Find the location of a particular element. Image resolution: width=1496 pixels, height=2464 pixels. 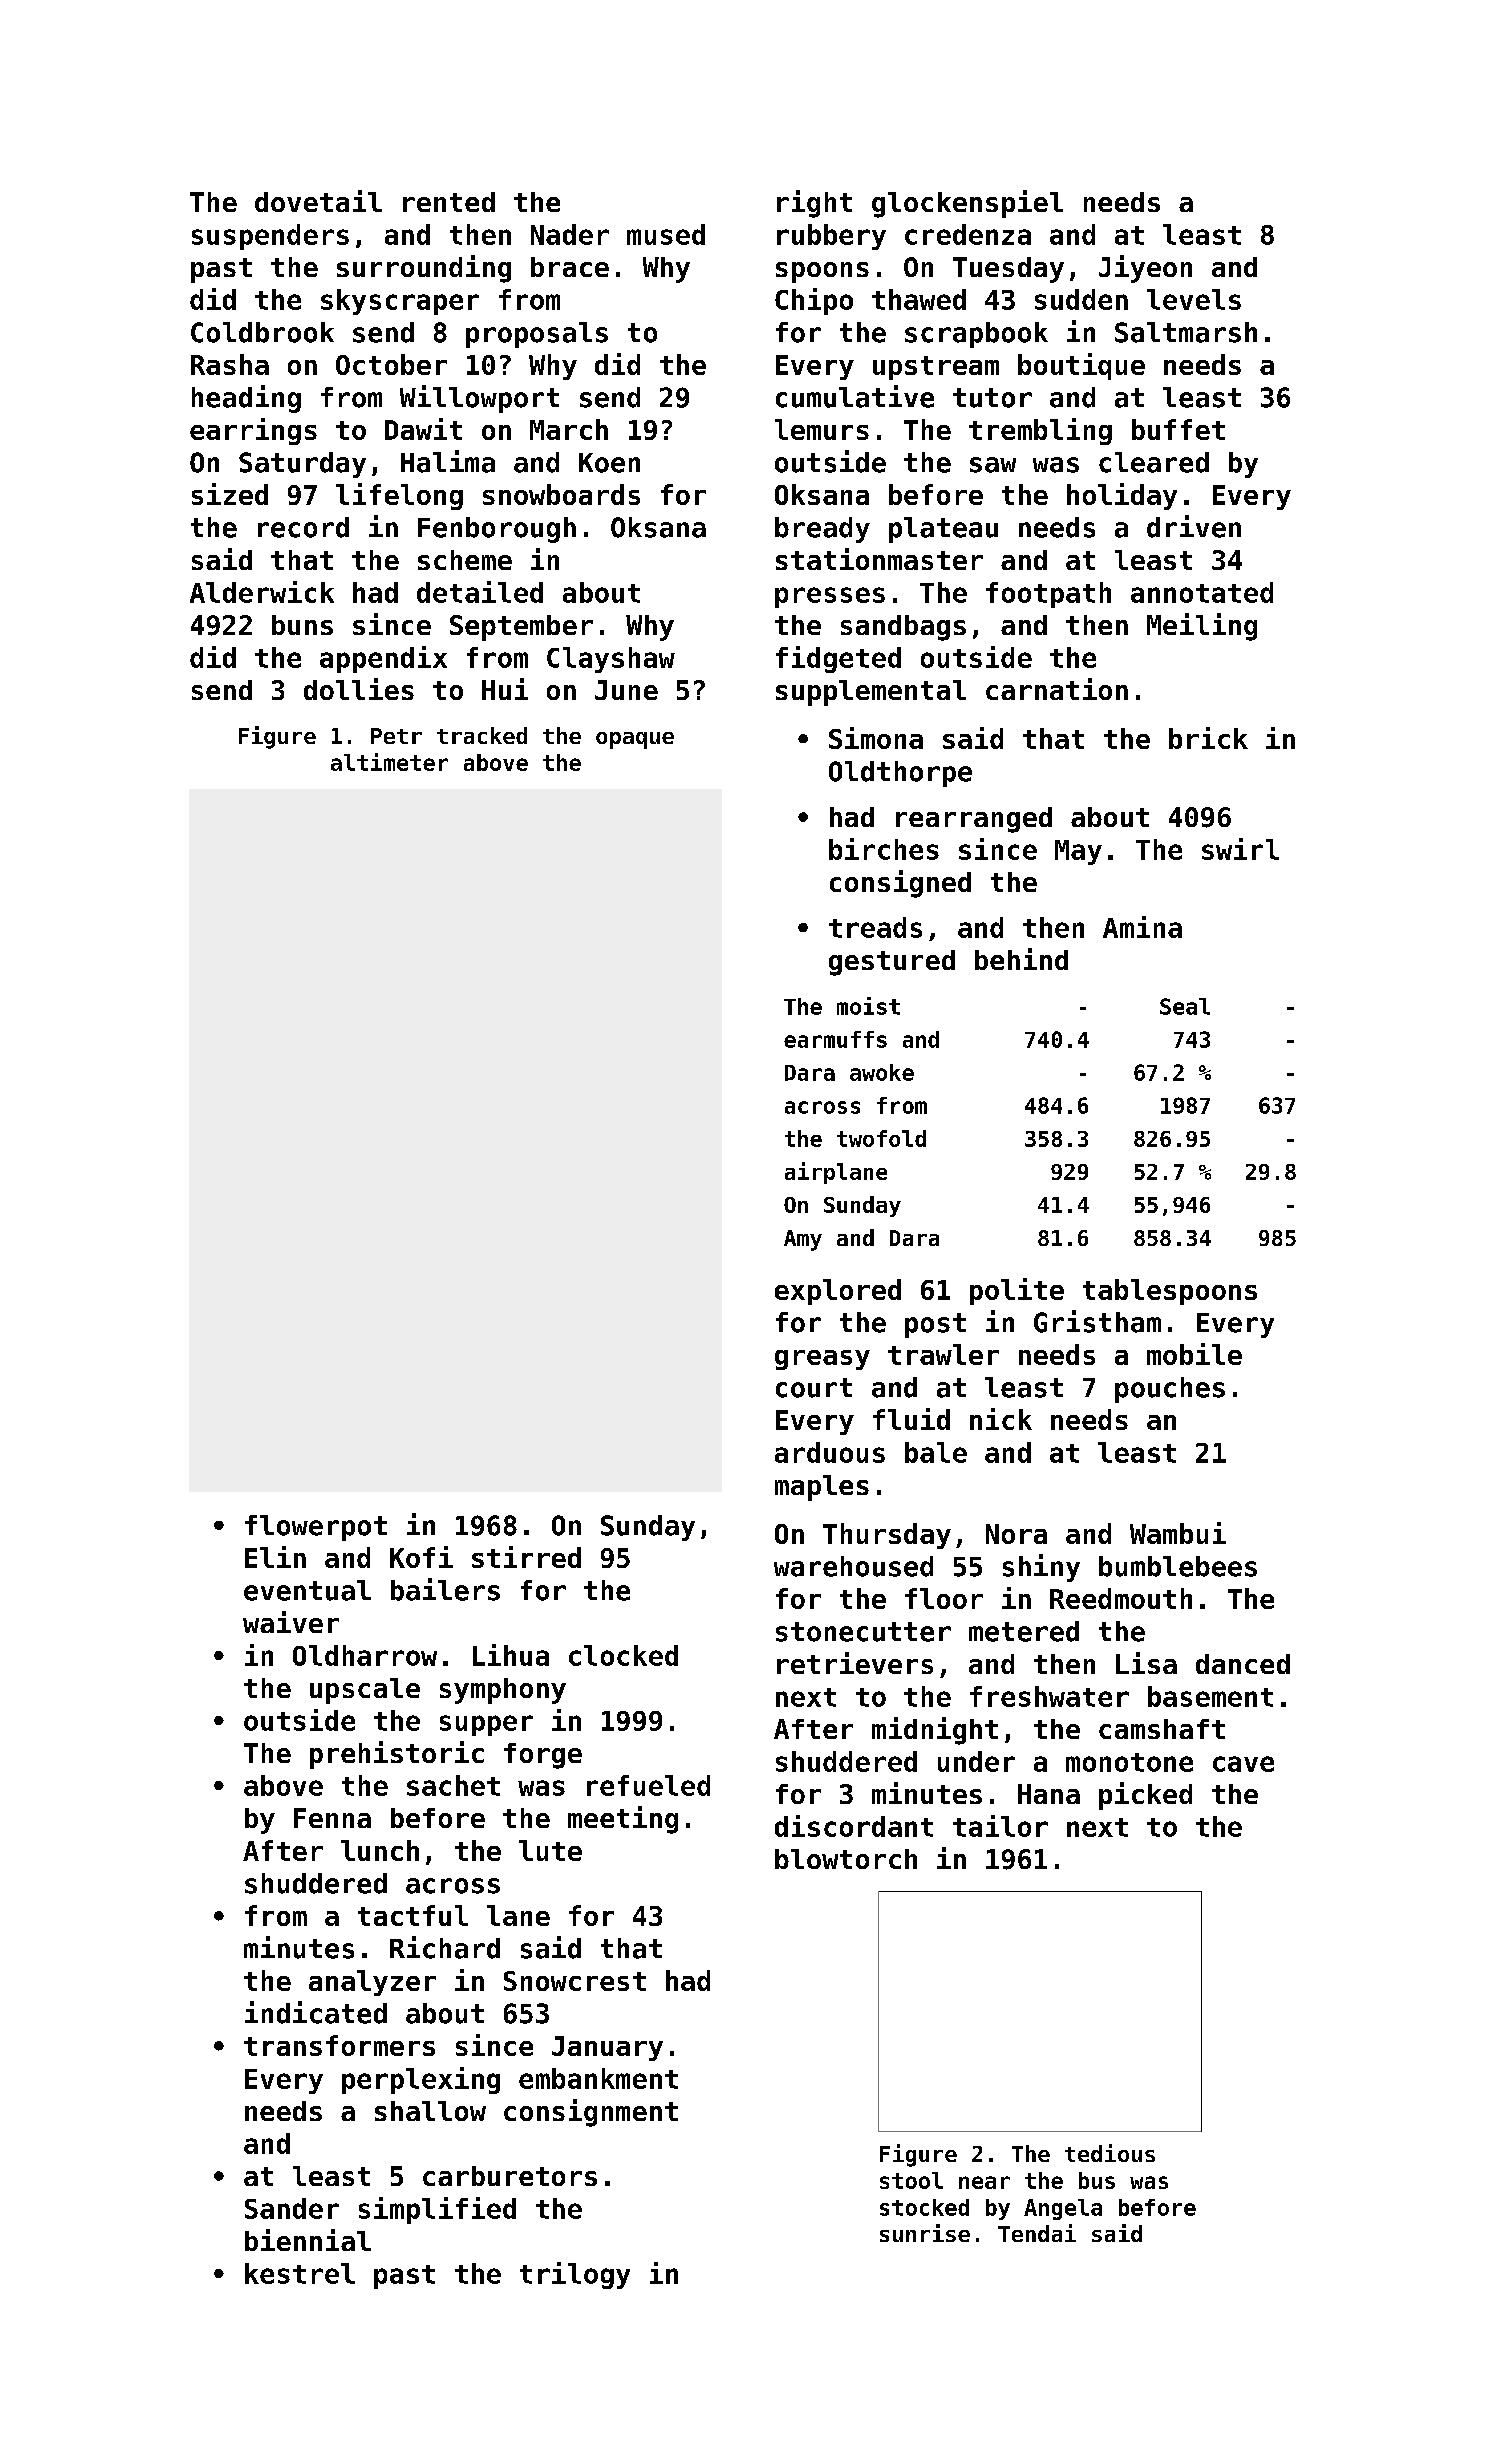

behind is located at coordinates (1021, 959).
